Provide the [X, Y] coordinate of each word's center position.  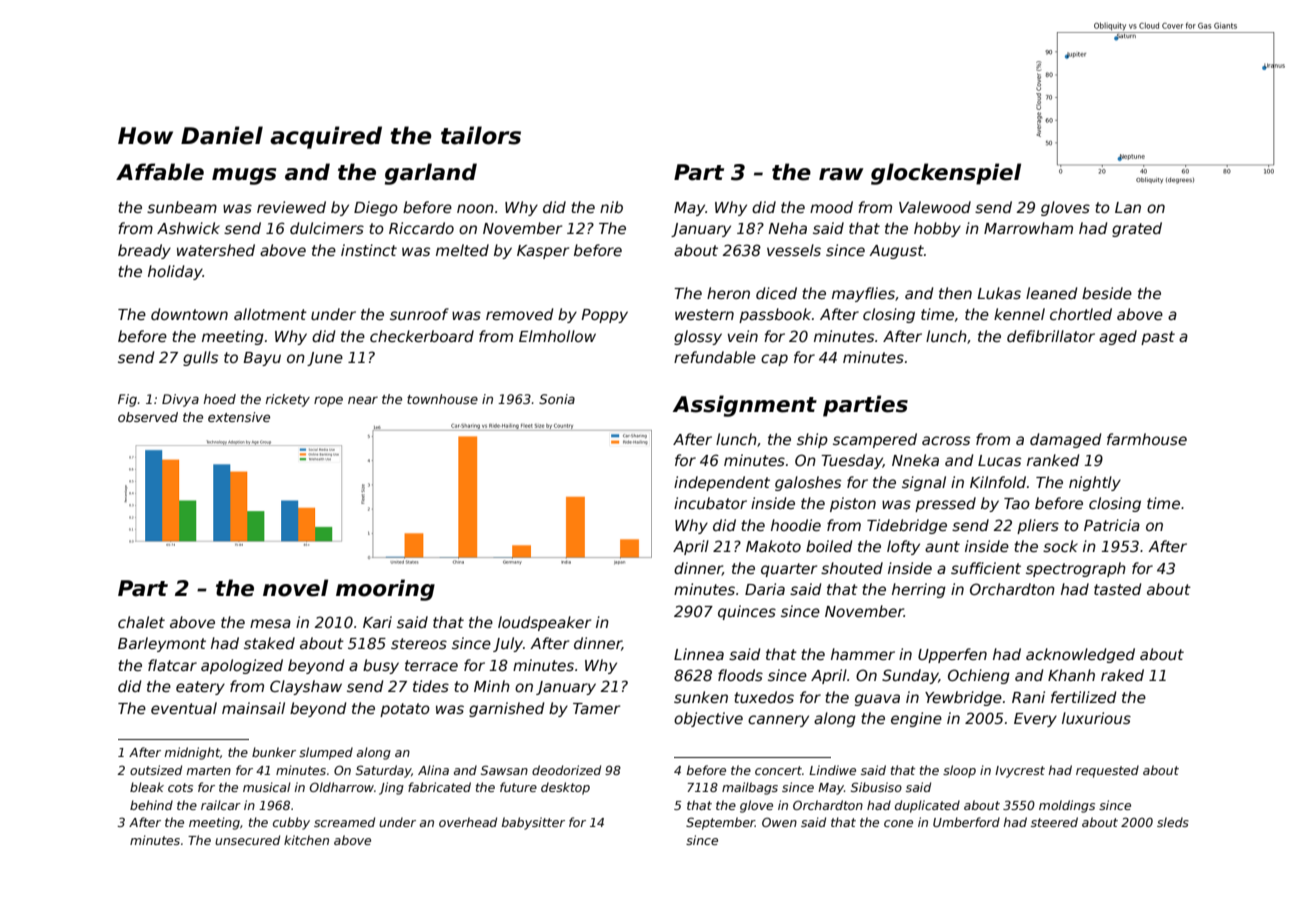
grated [1137, 229]
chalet [141, 622]
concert [778, 770]
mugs [244, 176]
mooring [385, 590]
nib [611, 207]
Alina [433, 770]
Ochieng [979, 676]
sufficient [986, 568]
